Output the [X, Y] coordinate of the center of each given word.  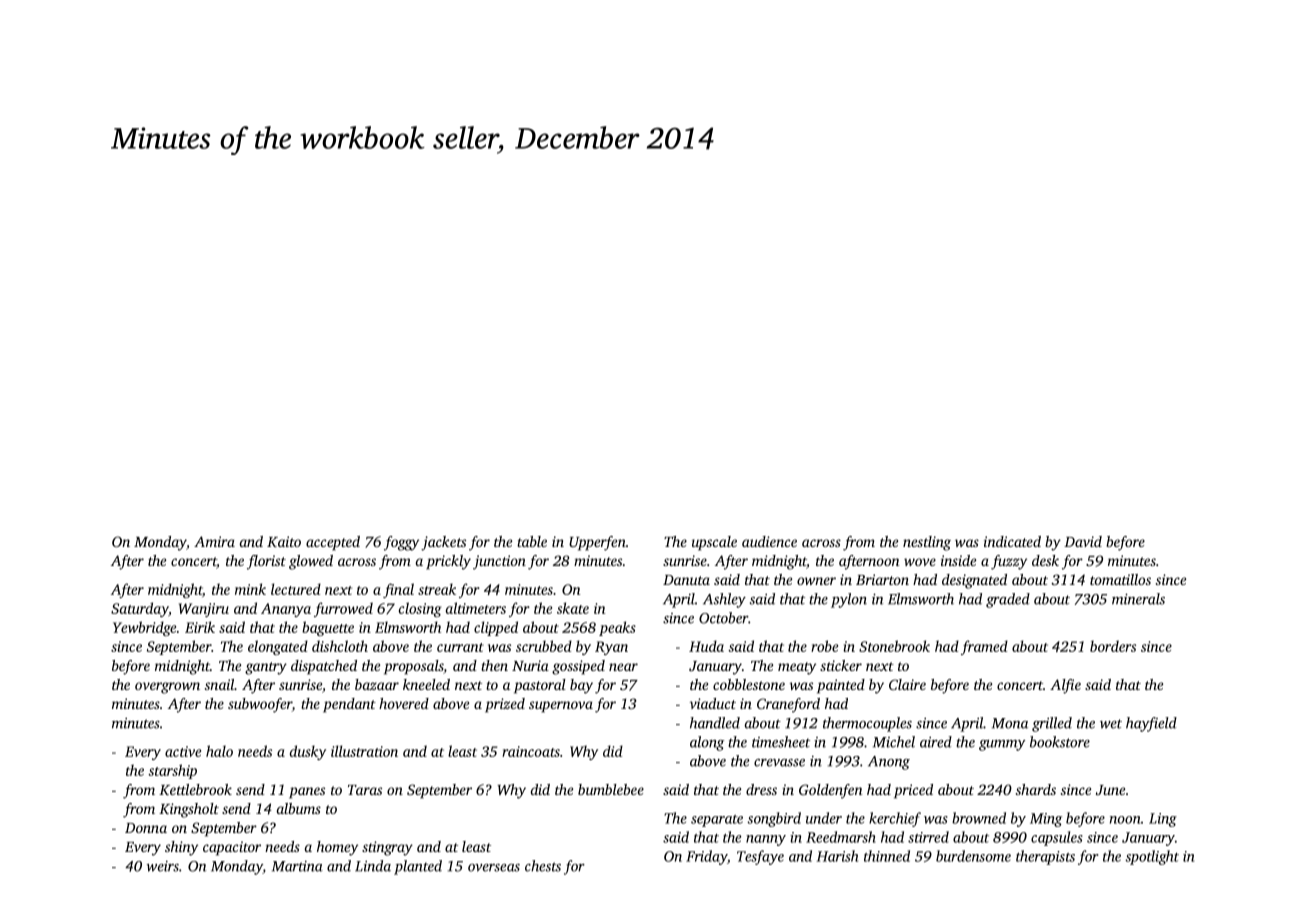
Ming [1046, 820]
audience [769, 541]
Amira [214, 541]
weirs [163, 866]
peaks [617, 628]
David [1083, 541]
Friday [706, 857]
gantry [266, 668]
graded [1008, 600]
